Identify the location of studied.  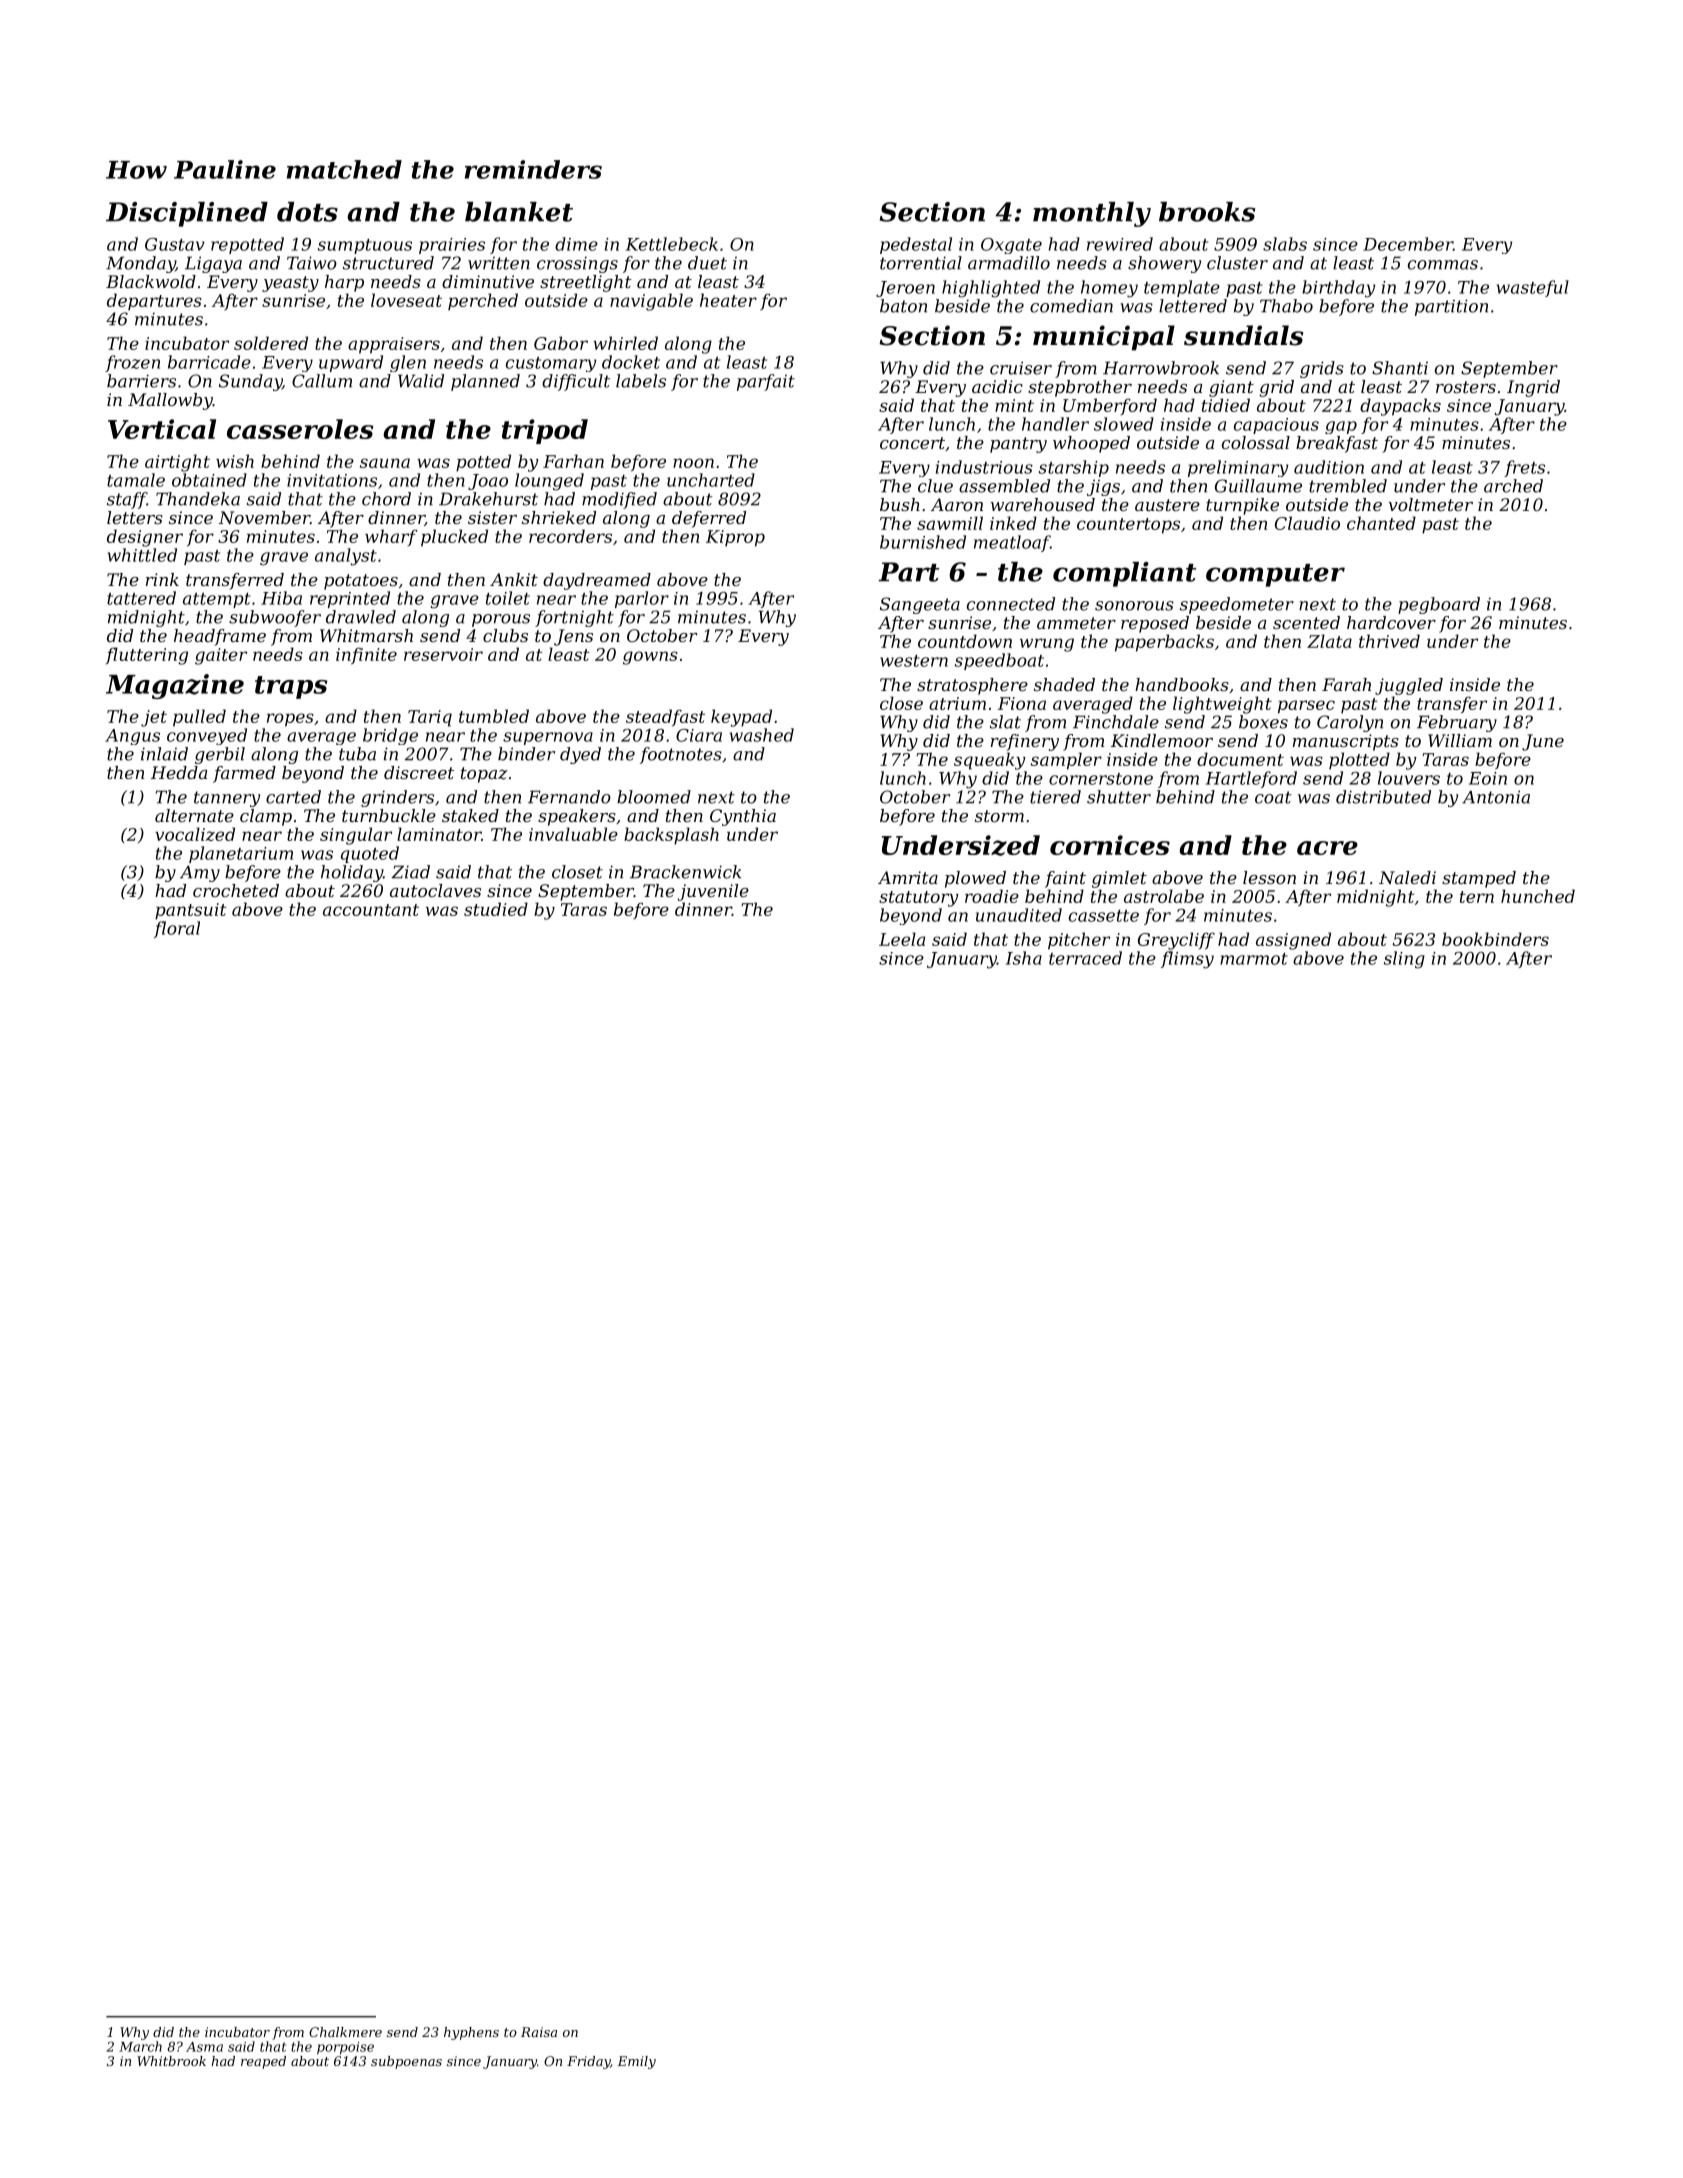
(496, 909).
